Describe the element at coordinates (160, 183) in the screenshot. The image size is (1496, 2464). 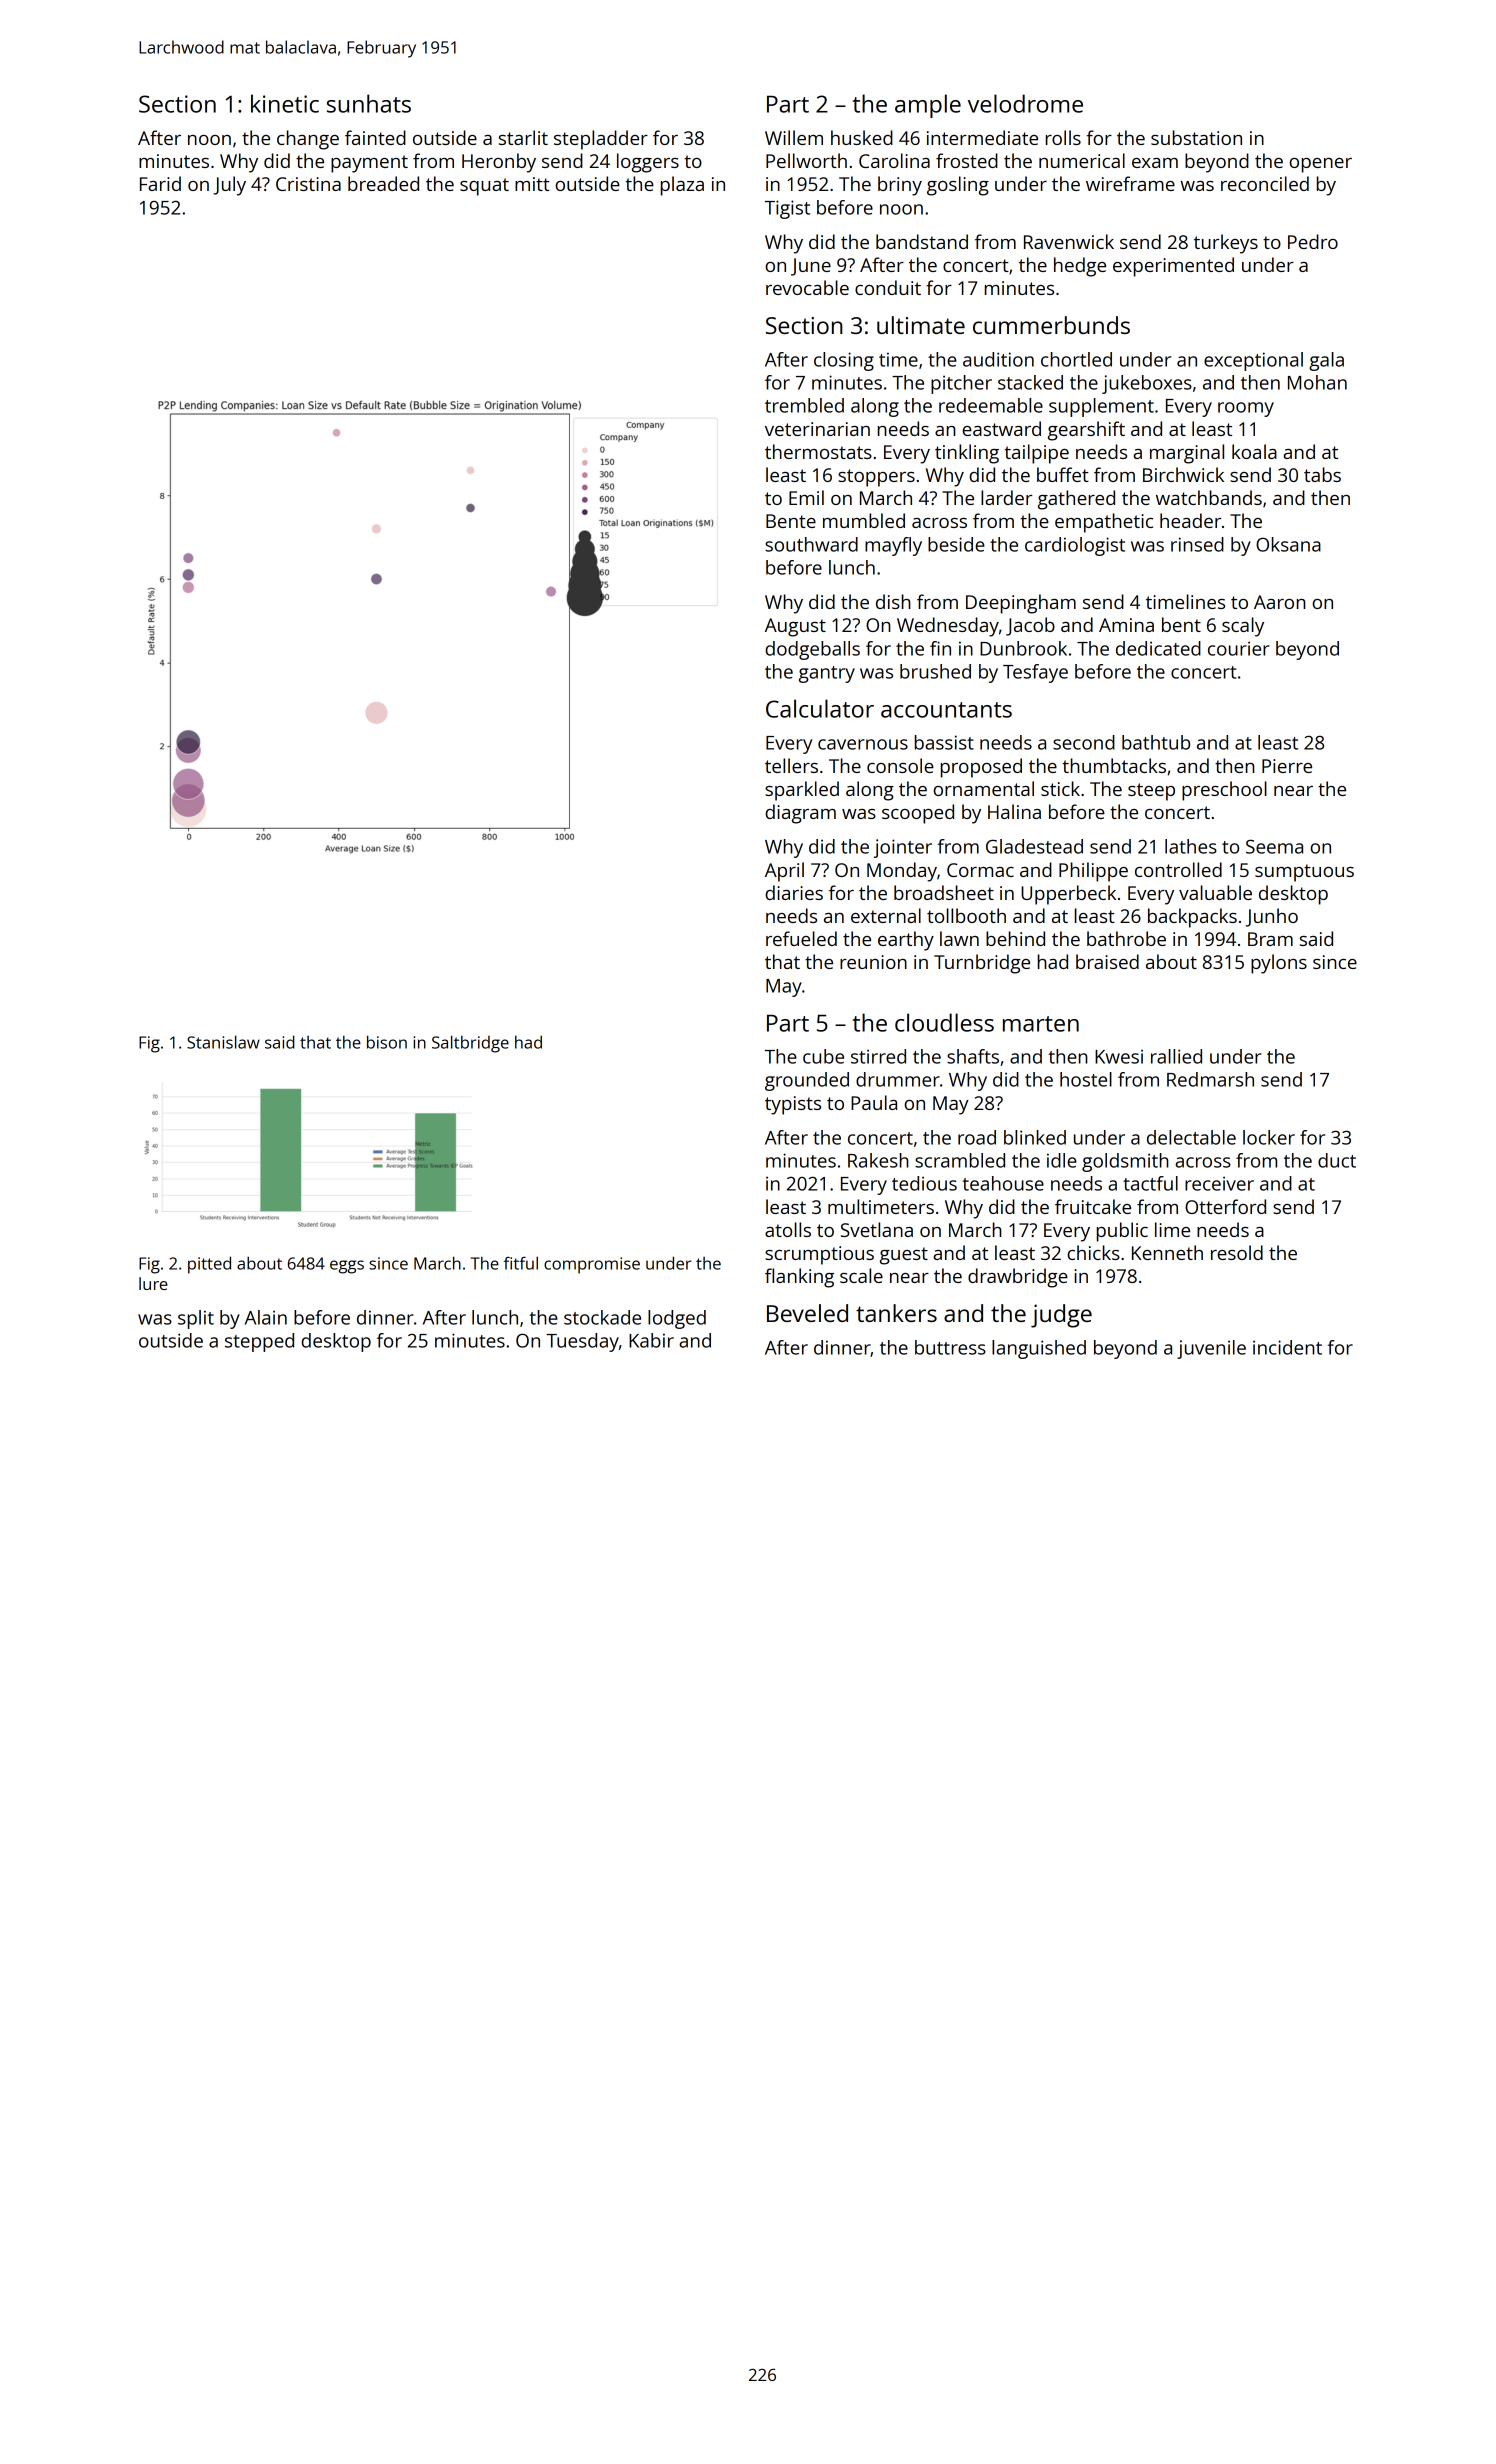
I see `Farid` at that location.
